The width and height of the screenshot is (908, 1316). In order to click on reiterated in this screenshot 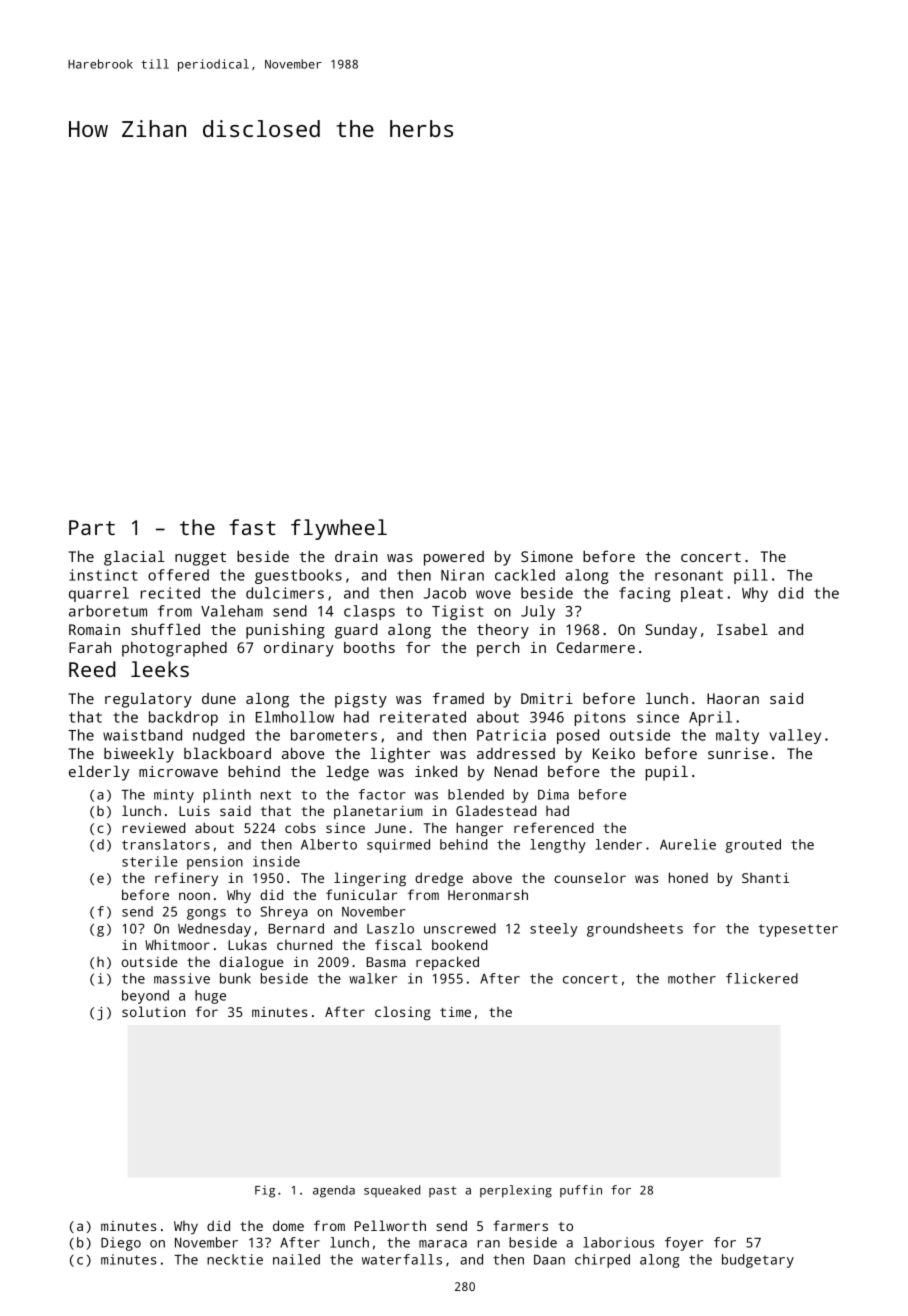, I will do `click(423, 717)`.
